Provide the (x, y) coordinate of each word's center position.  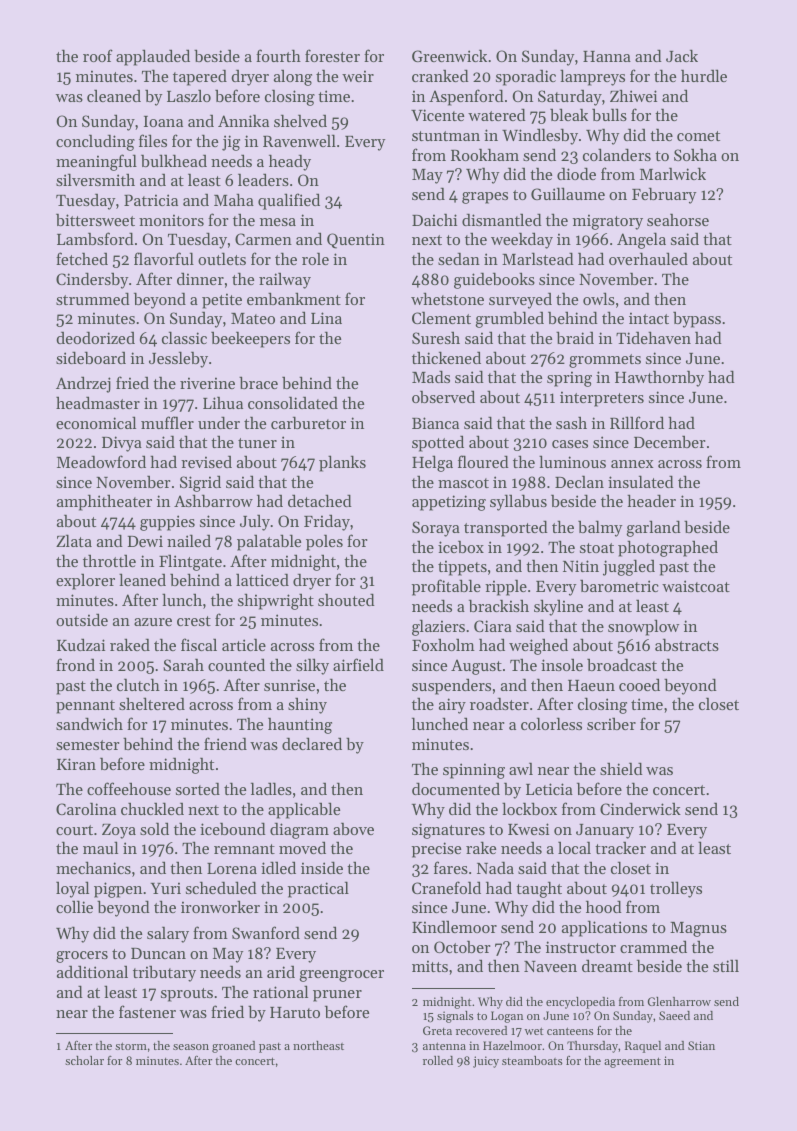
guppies (167, 523)
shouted (346, 599)
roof (98, 55)
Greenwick (449, 55)
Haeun (591, 685)
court (74, 830)
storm (131, 1046)
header (651, 500)
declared (312, 743)
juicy (486, 1062)
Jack (682, 55)
